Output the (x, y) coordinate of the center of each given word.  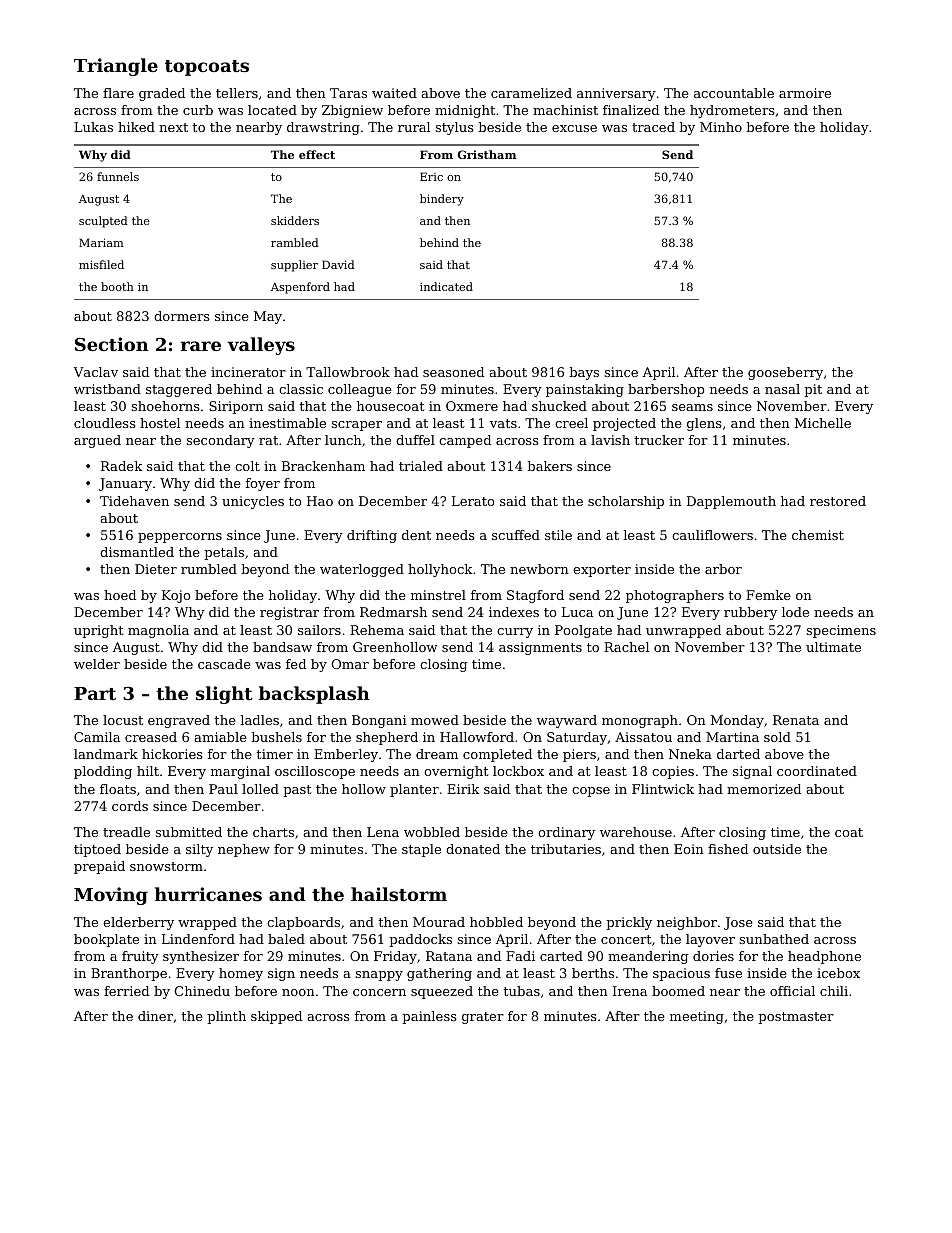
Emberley (346, 755)
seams (692, 407)
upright (99, 631)
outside (777, 849)
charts (273, 832)
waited (394, 93)
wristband (107, 389)
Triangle (116, 67)
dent (416, 535)
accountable (734, 93)
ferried (126, 991)
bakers (549, 466)
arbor (723, 569)
